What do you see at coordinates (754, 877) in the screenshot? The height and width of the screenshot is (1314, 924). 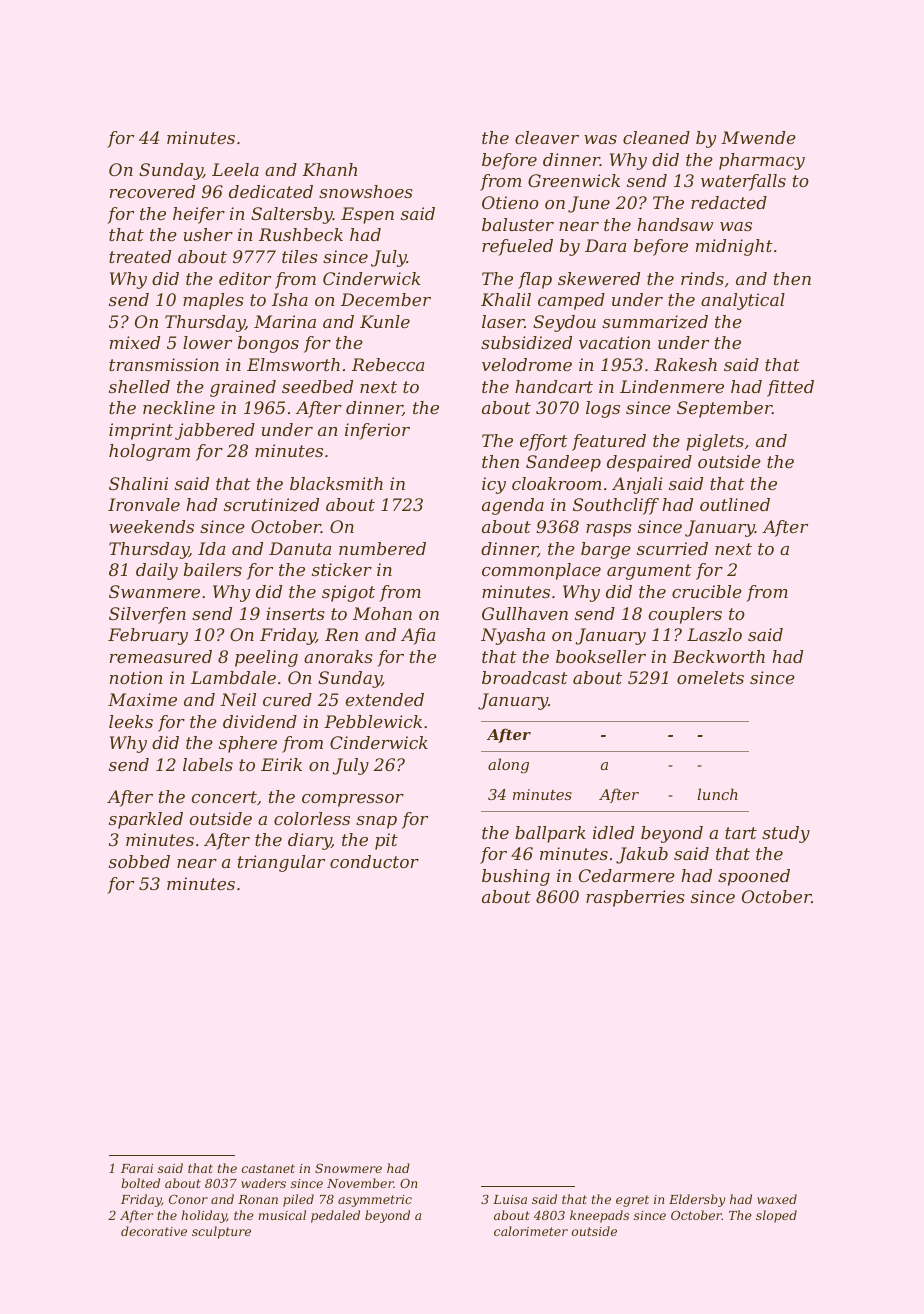 I see `spooned` at bounding box center [754, 877].
